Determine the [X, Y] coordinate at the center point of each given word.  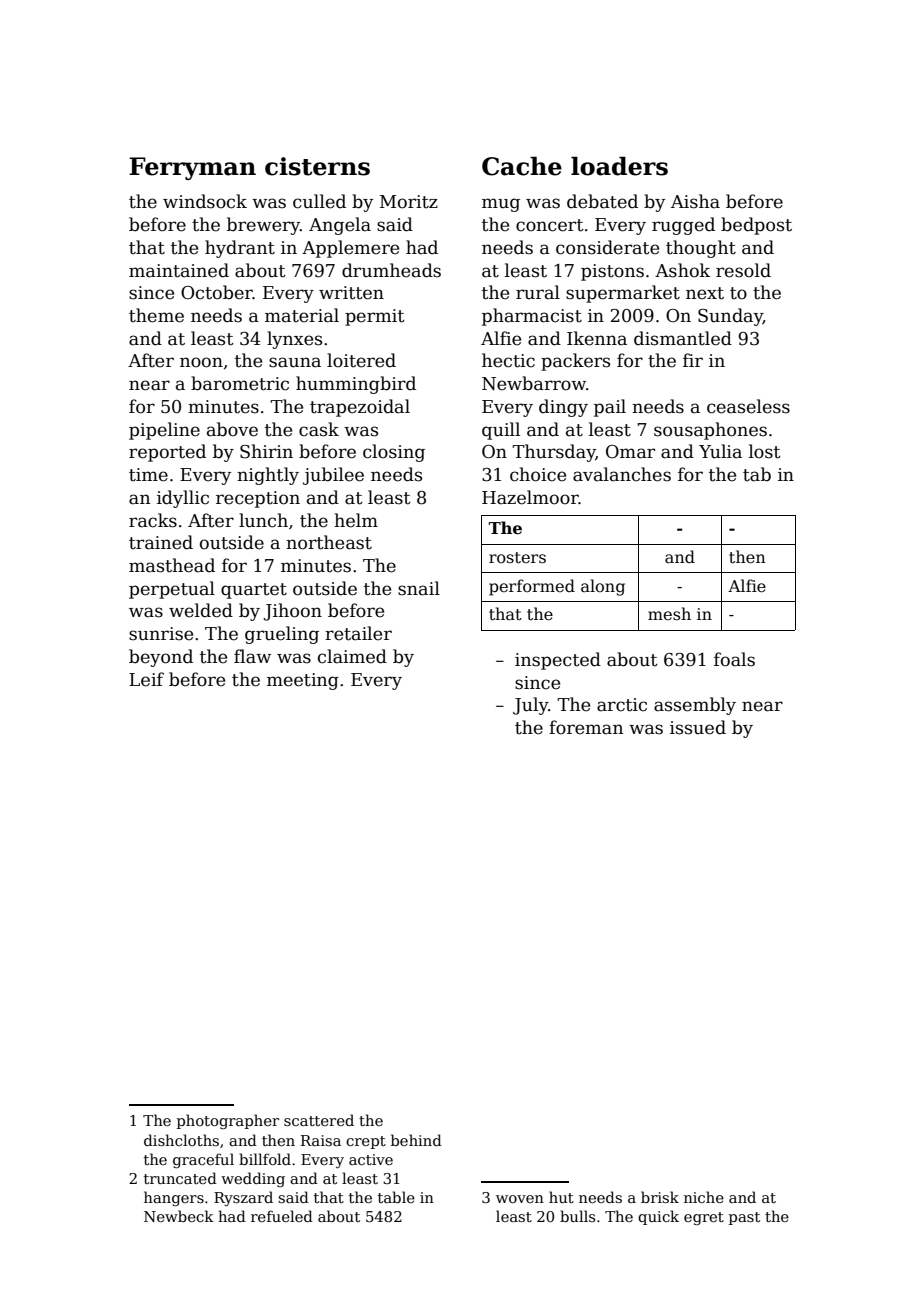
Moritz [409, 202]
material [302, 315]
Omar [630, 452]
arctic [622, 705]
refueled [282, 1216]
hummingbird [356, 385]
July [530, 706]
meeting [303, 681]
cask [319, 429]
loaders [619, 166]
